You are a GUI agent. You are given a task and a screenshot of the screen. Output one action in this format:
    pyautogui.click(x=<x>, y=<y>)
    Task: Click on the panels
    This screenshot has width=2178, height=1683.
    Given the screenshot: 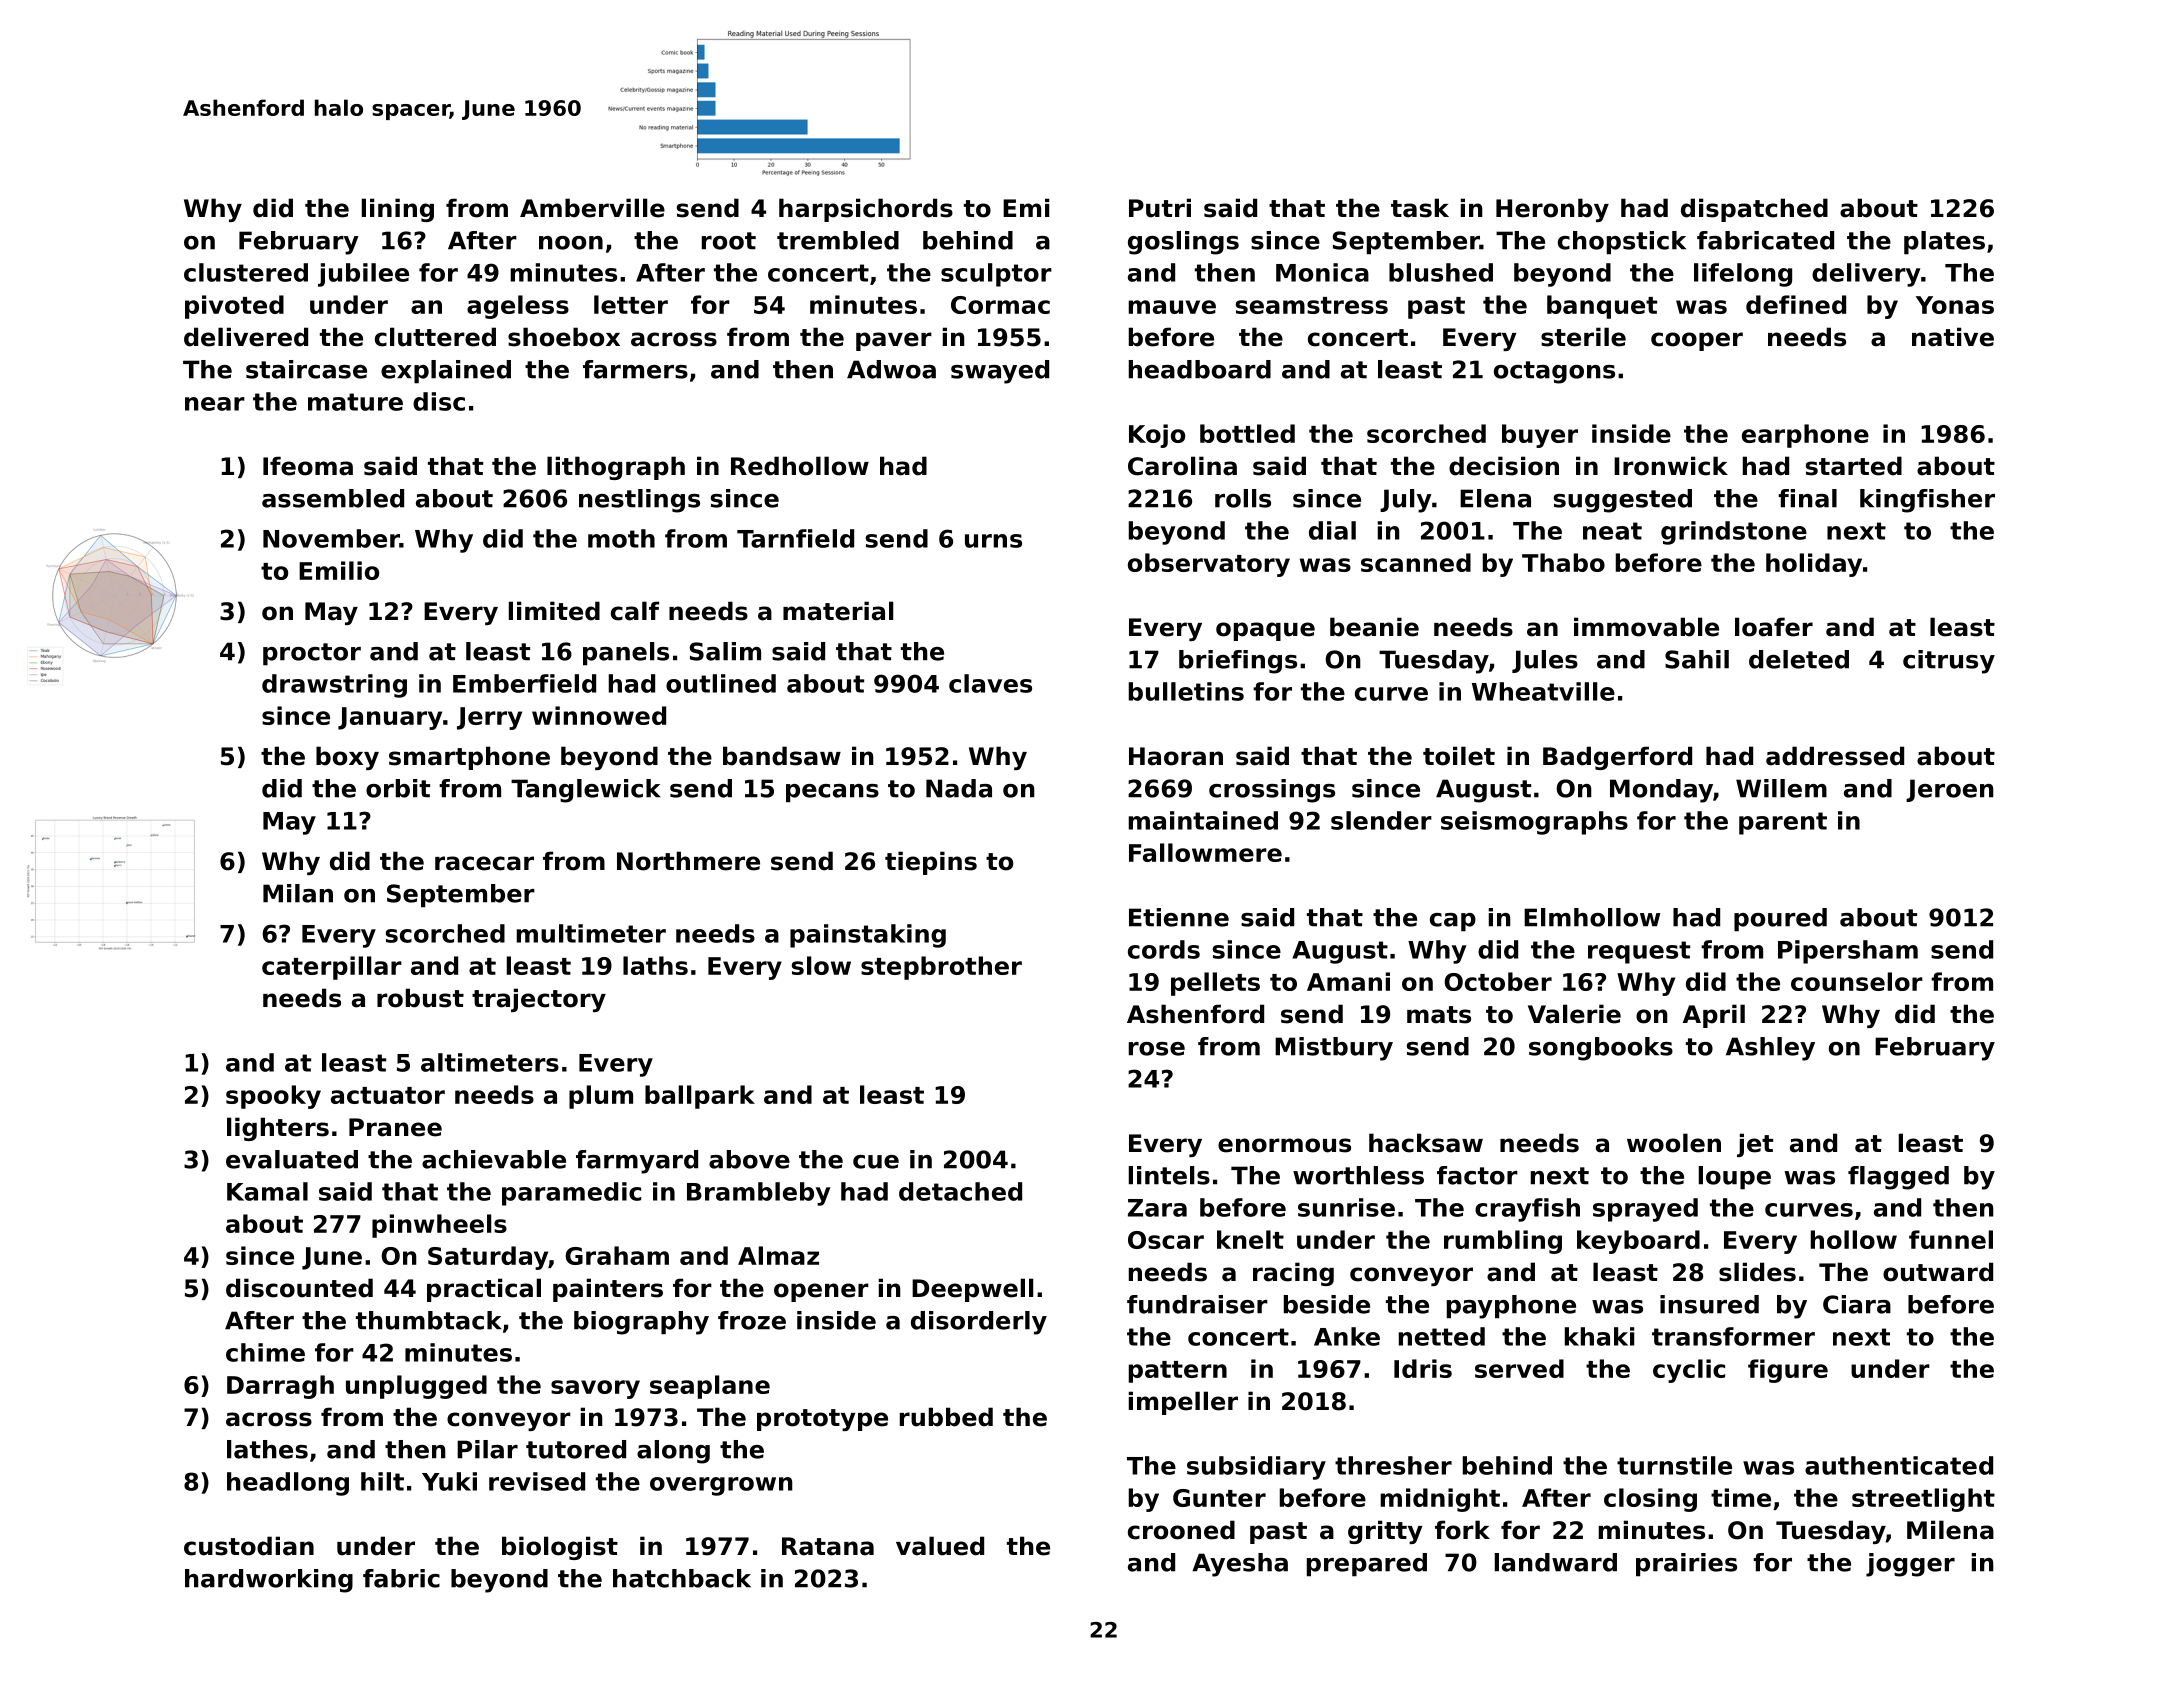 What is the action you would take?
    pyautogui.click(x=626, y=654)
